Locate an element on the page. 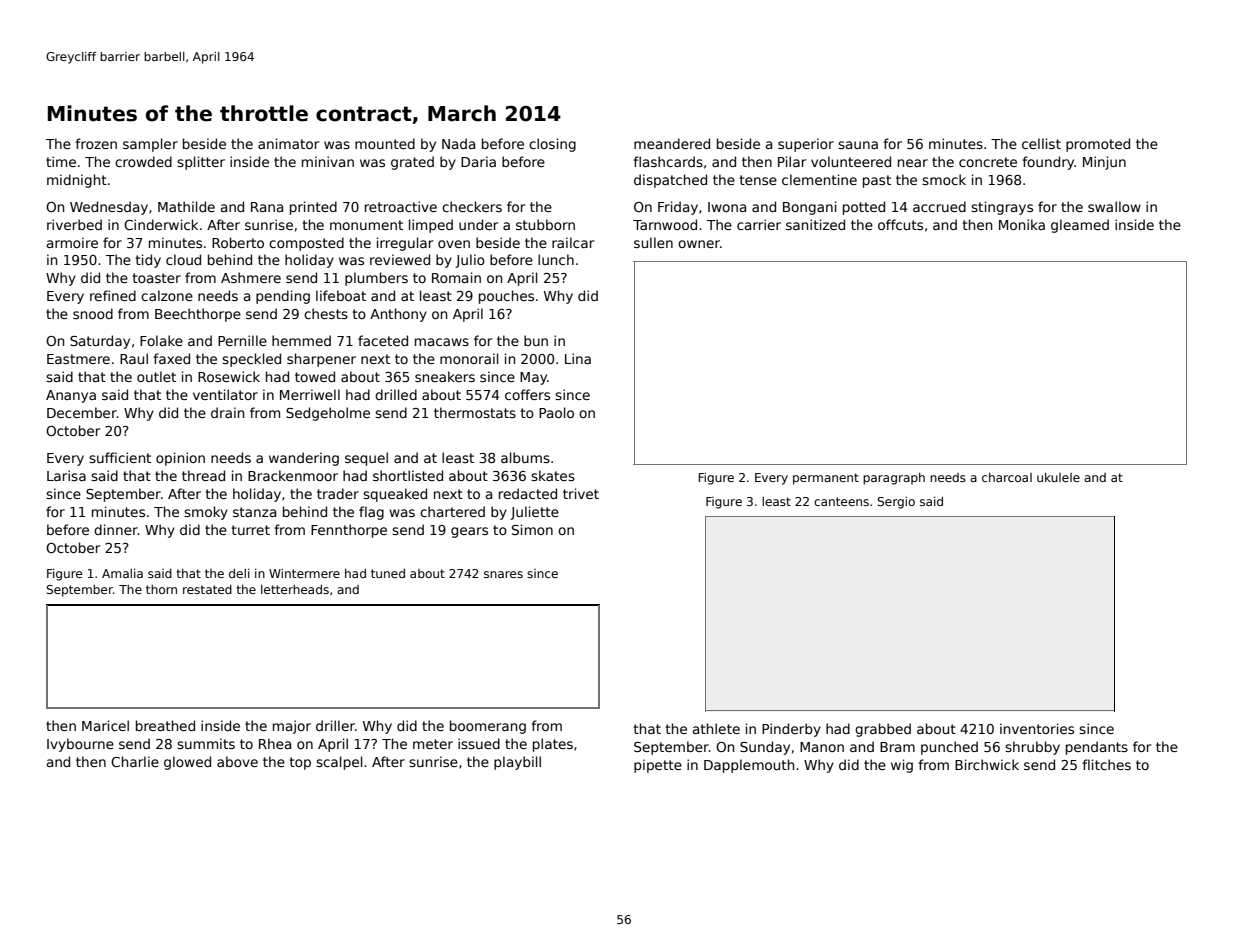 Image resolution: width=1233 pixels, height=952 pixels. scalpel is located at coordinates (339, 763).
